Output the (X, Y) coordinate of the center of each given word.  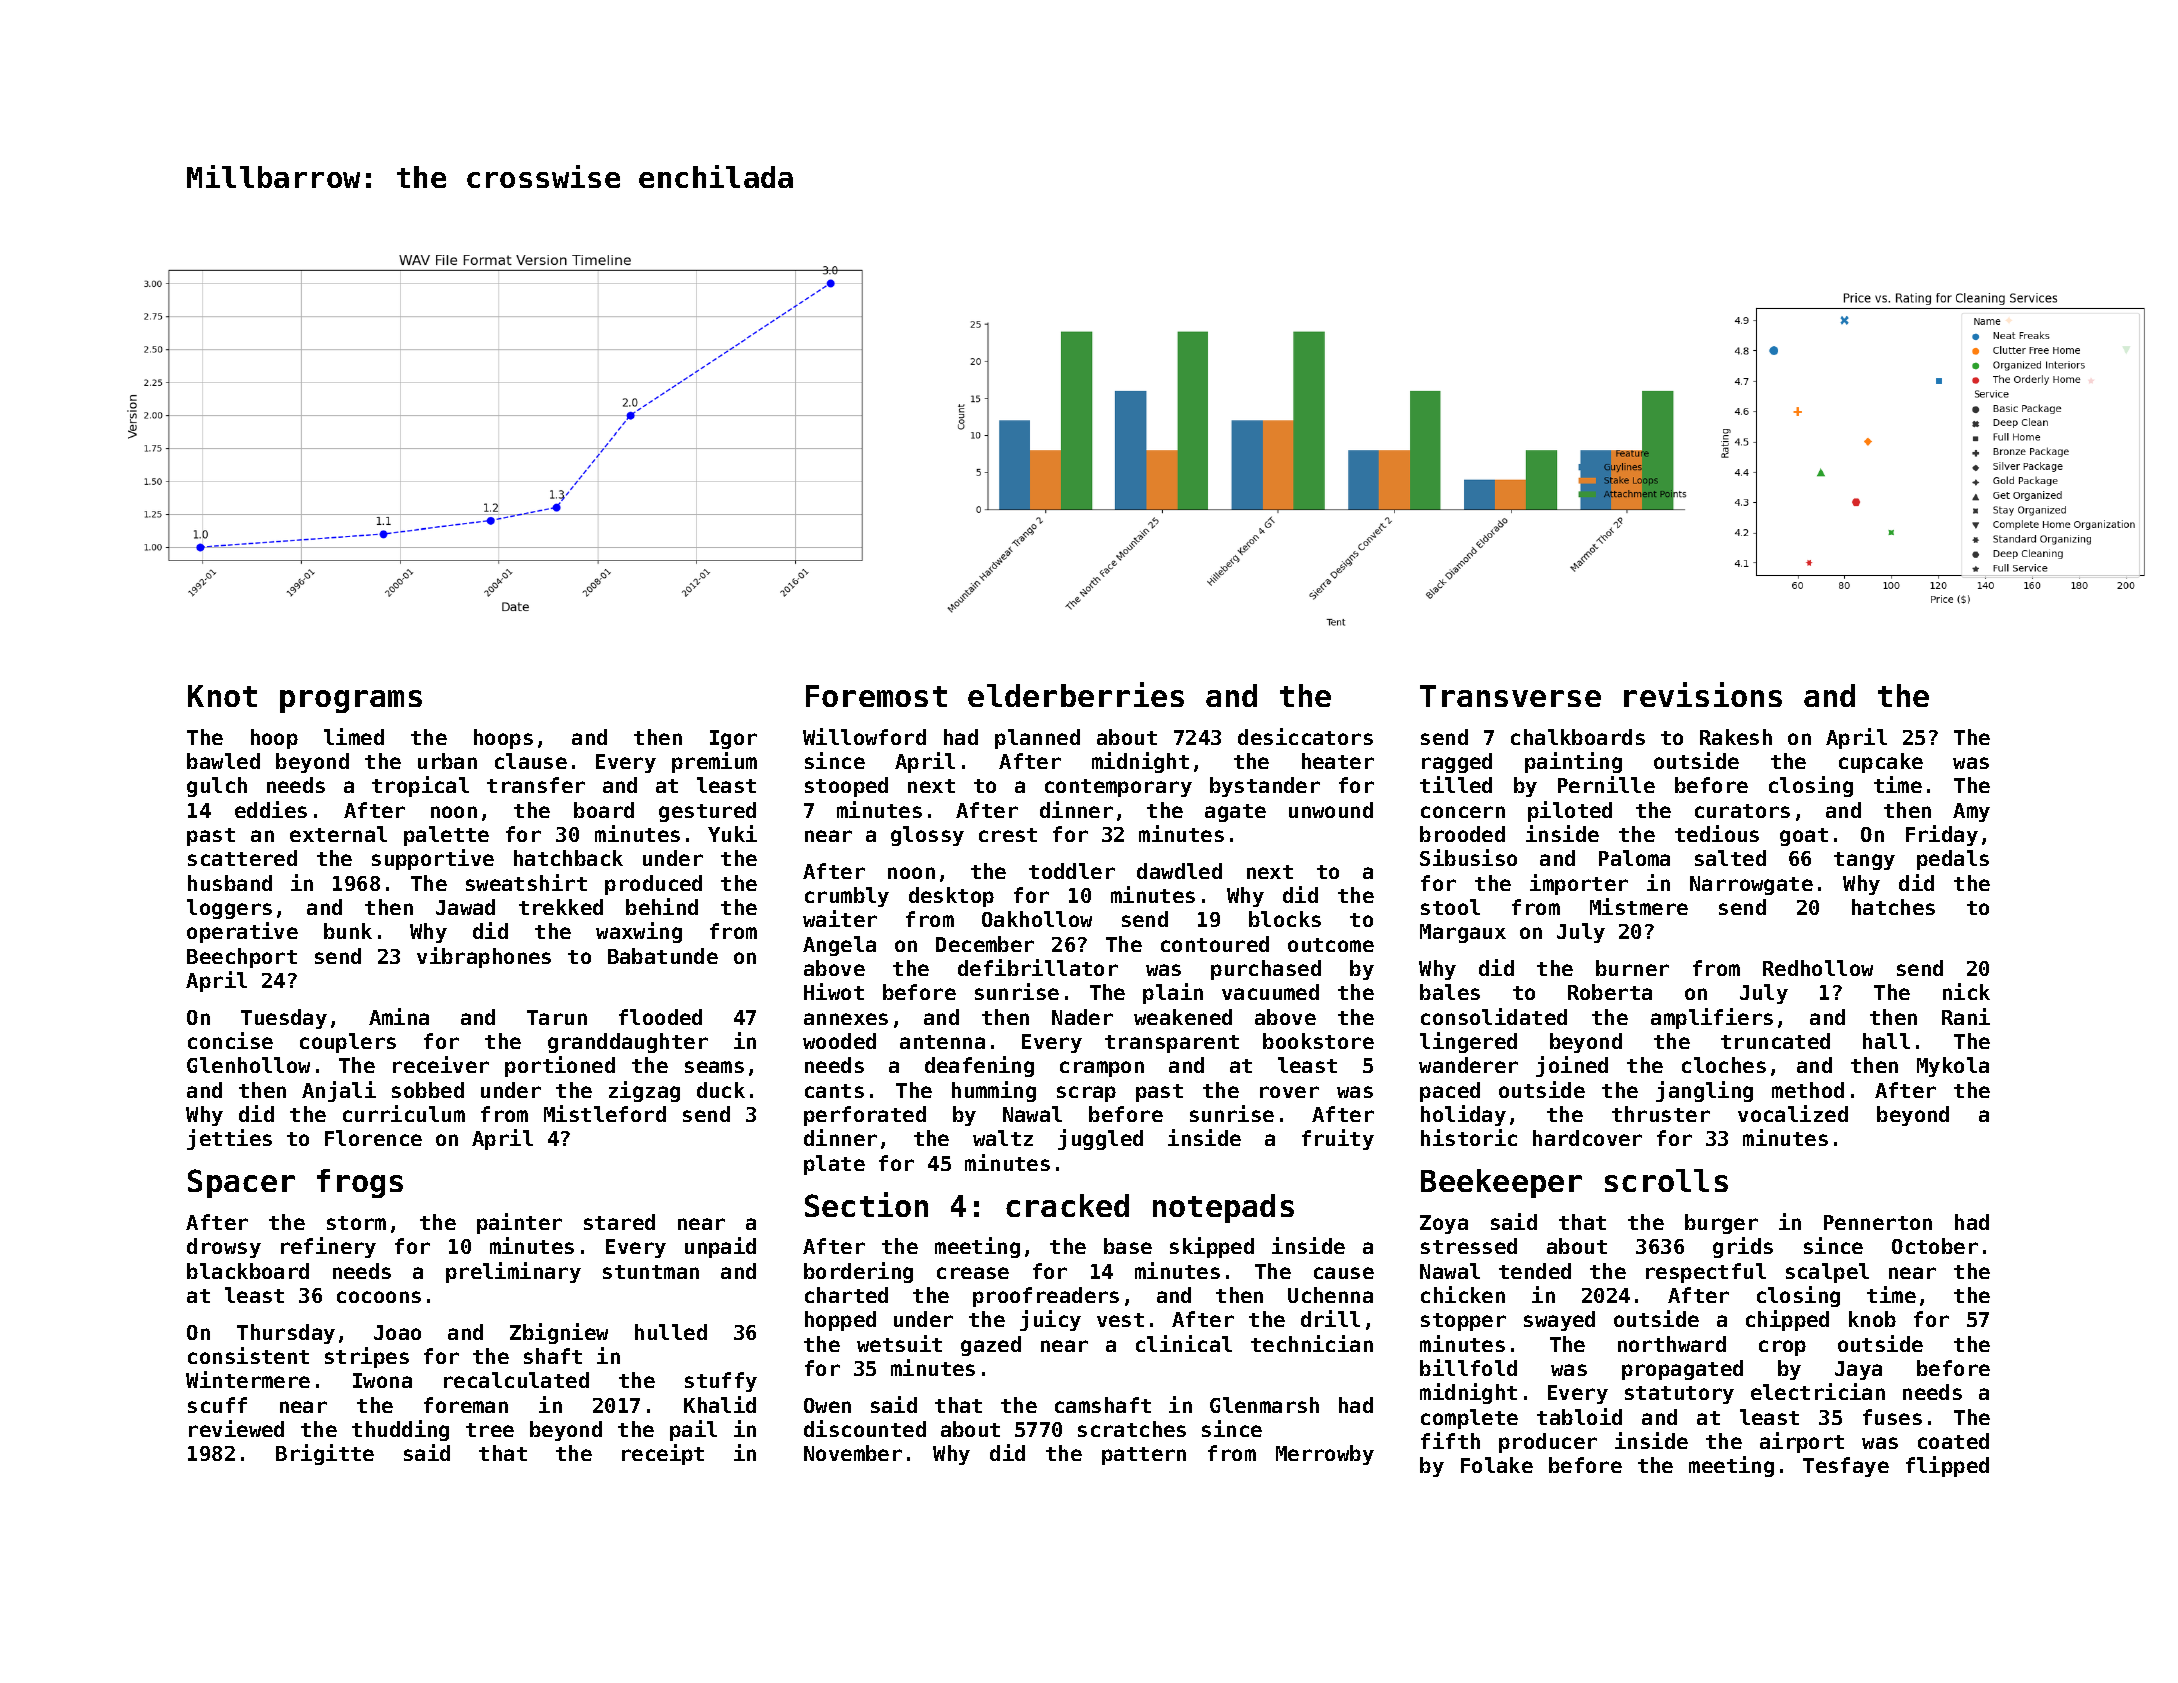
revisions (1703, 694)
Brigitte (325, 1454)
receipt (663, 1454)
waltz (1003, 1138)
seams (714, 1067)
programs (351, 701)
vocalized (1793, 1113)
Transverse (1510, 696)
